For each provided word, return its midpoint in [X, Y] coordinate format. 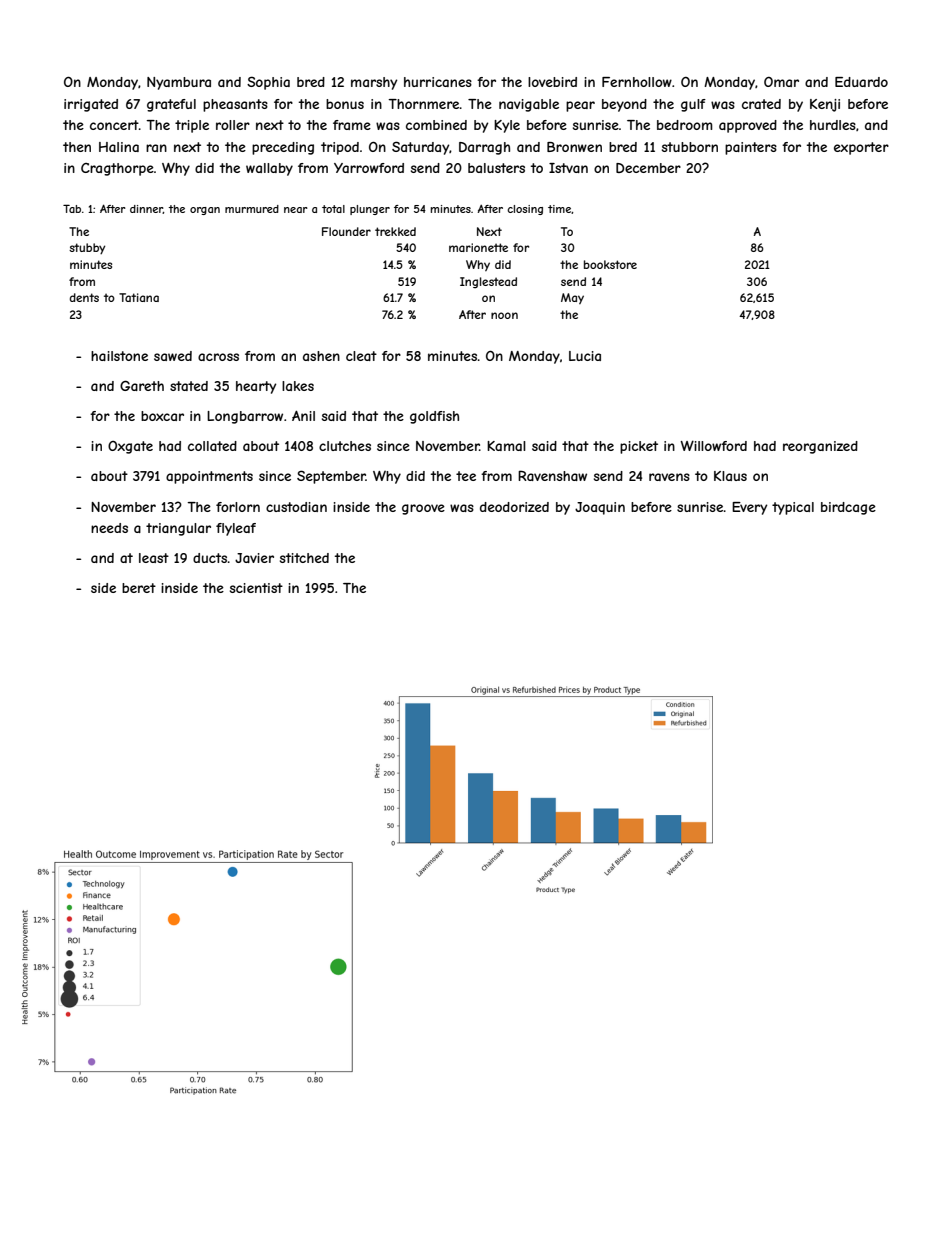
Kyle [507, 126]
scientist [256, 588]
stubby [87, 248]
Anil [303, 416]
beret [139, 588]
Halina [119, 147]
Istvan [568, 168]
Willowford [713, 445]
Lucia [585, 356]
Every [749, 508]
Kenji [825, 105]
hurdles [833, 125]
